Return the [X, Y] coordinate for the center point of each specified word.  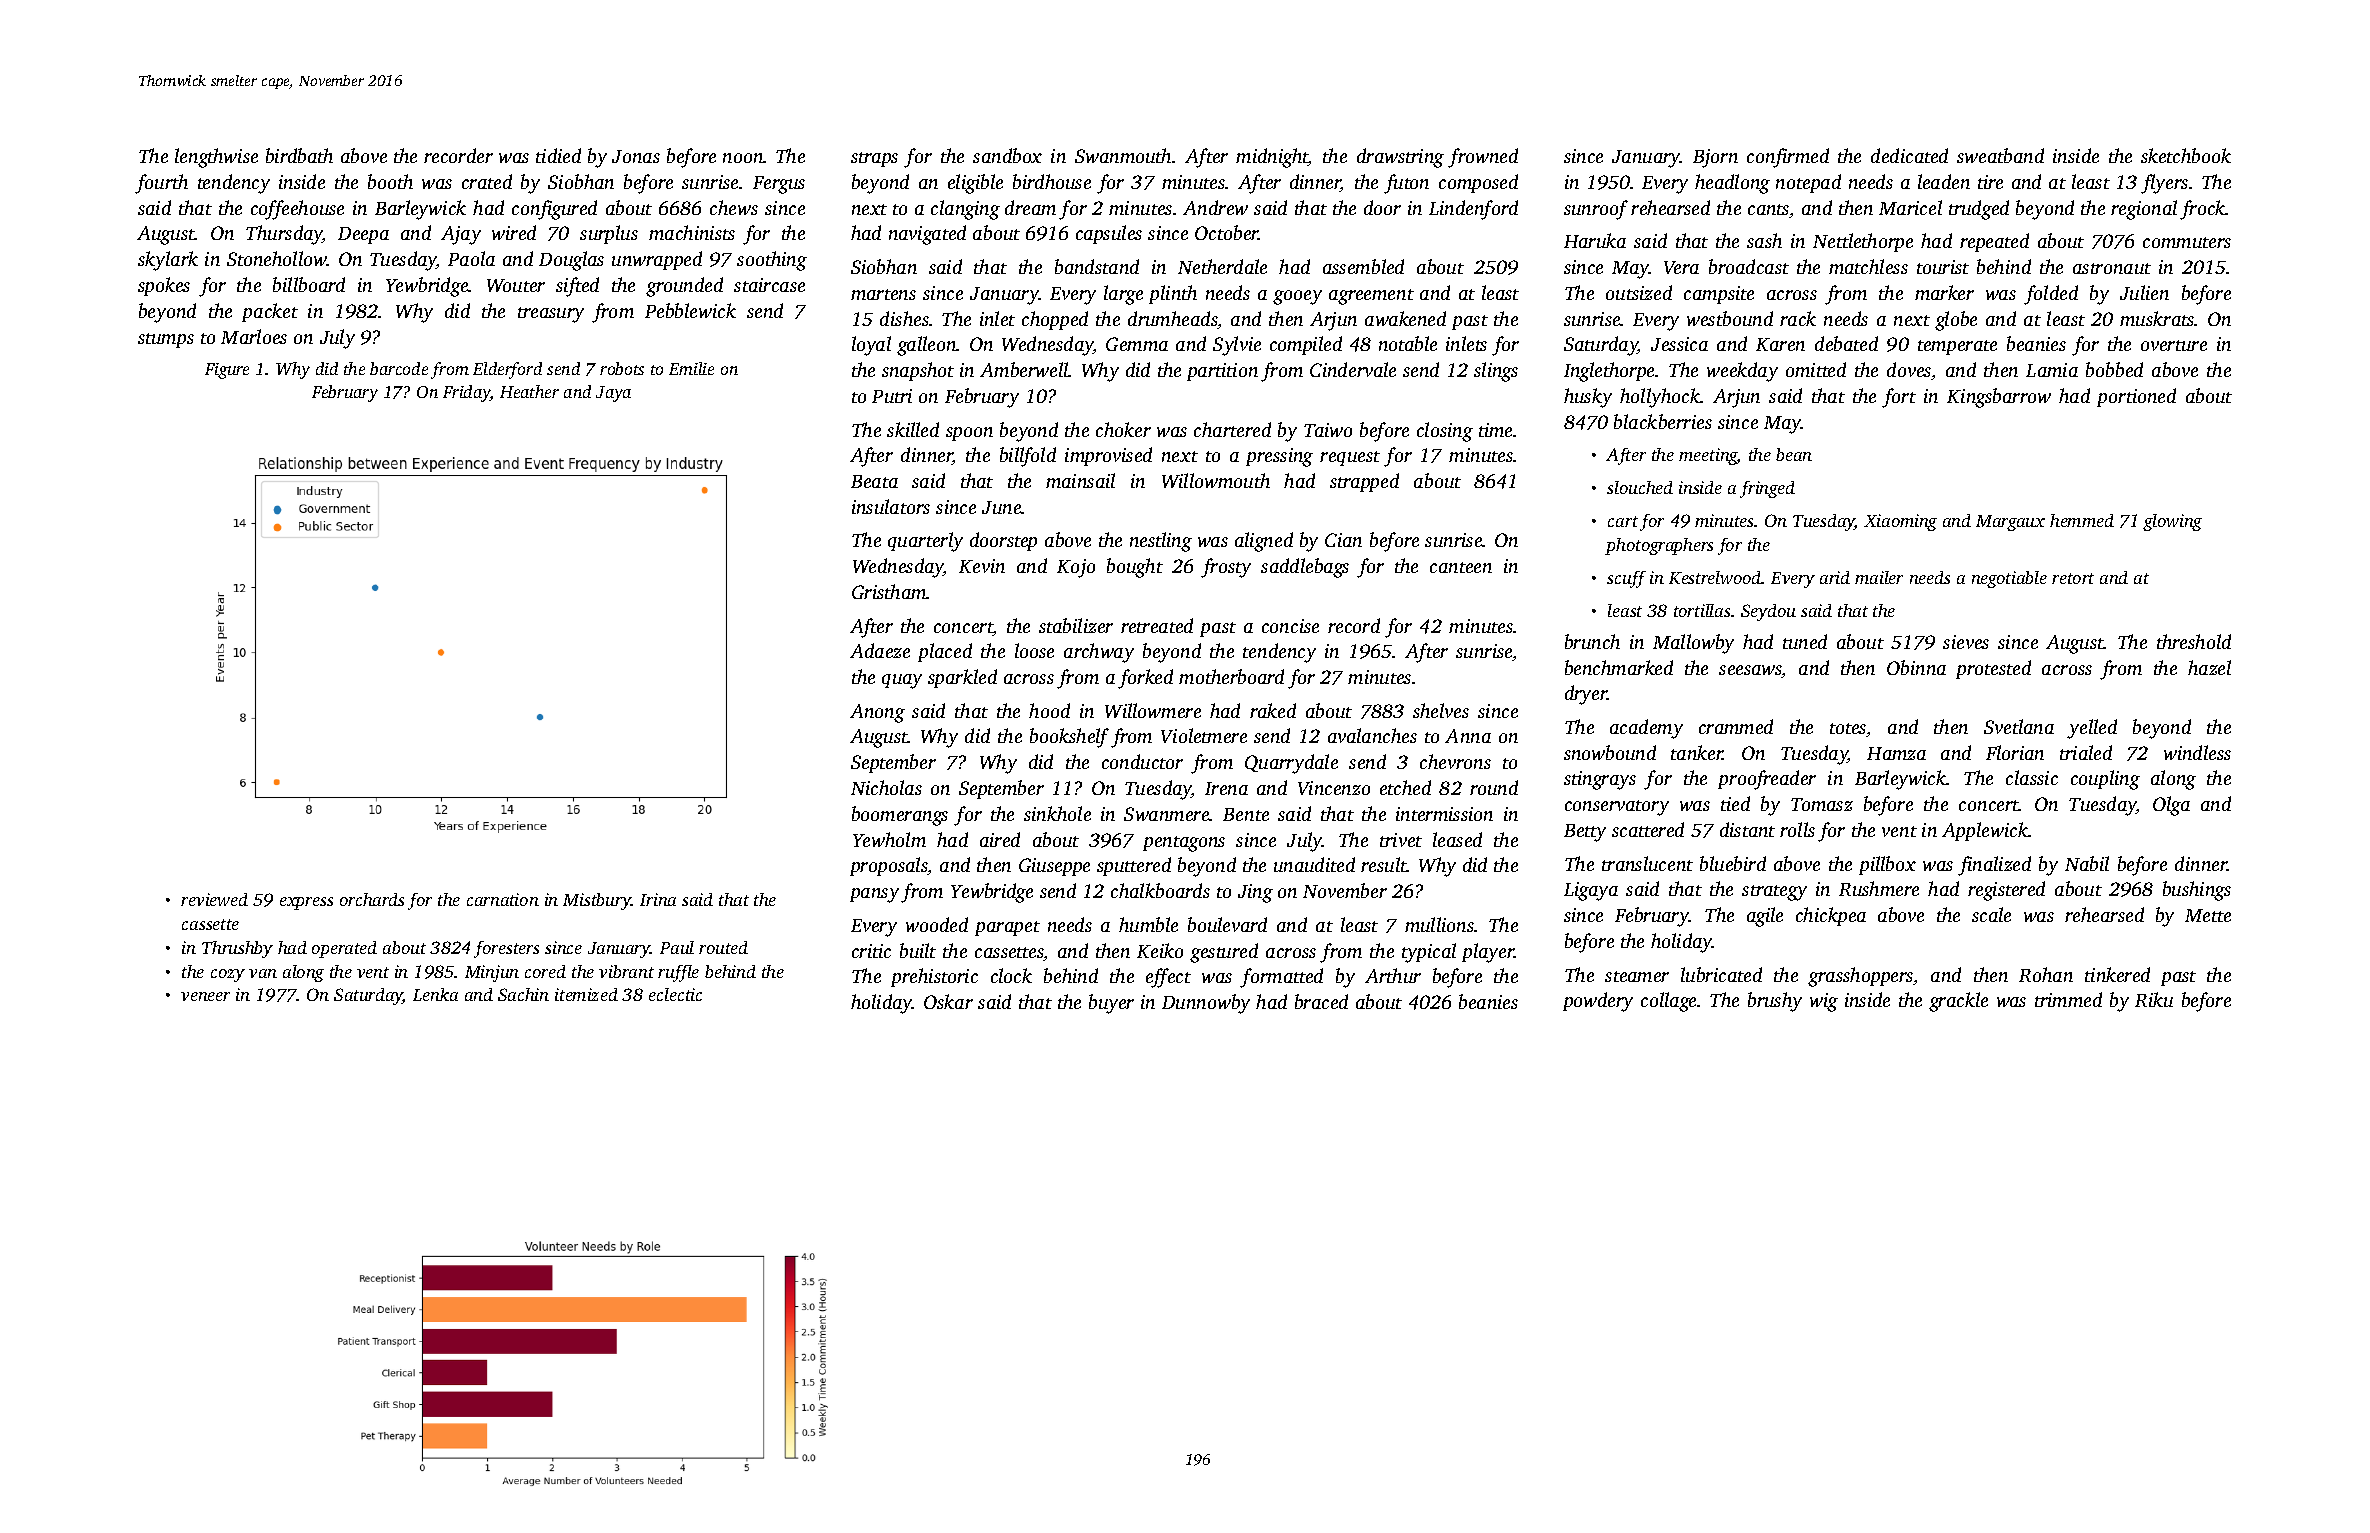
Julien [2144, 292]
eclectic [675, 994]
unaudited [1314, 864]
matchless [1868, 266]
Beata [874, 481]
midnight [1272, 158]
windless [2197, 752]
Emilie [691, 368]
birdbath [299, 155]
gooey [1297, 297]
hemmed [2082, 520]
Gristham [889, 591]
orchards [372, 899]
